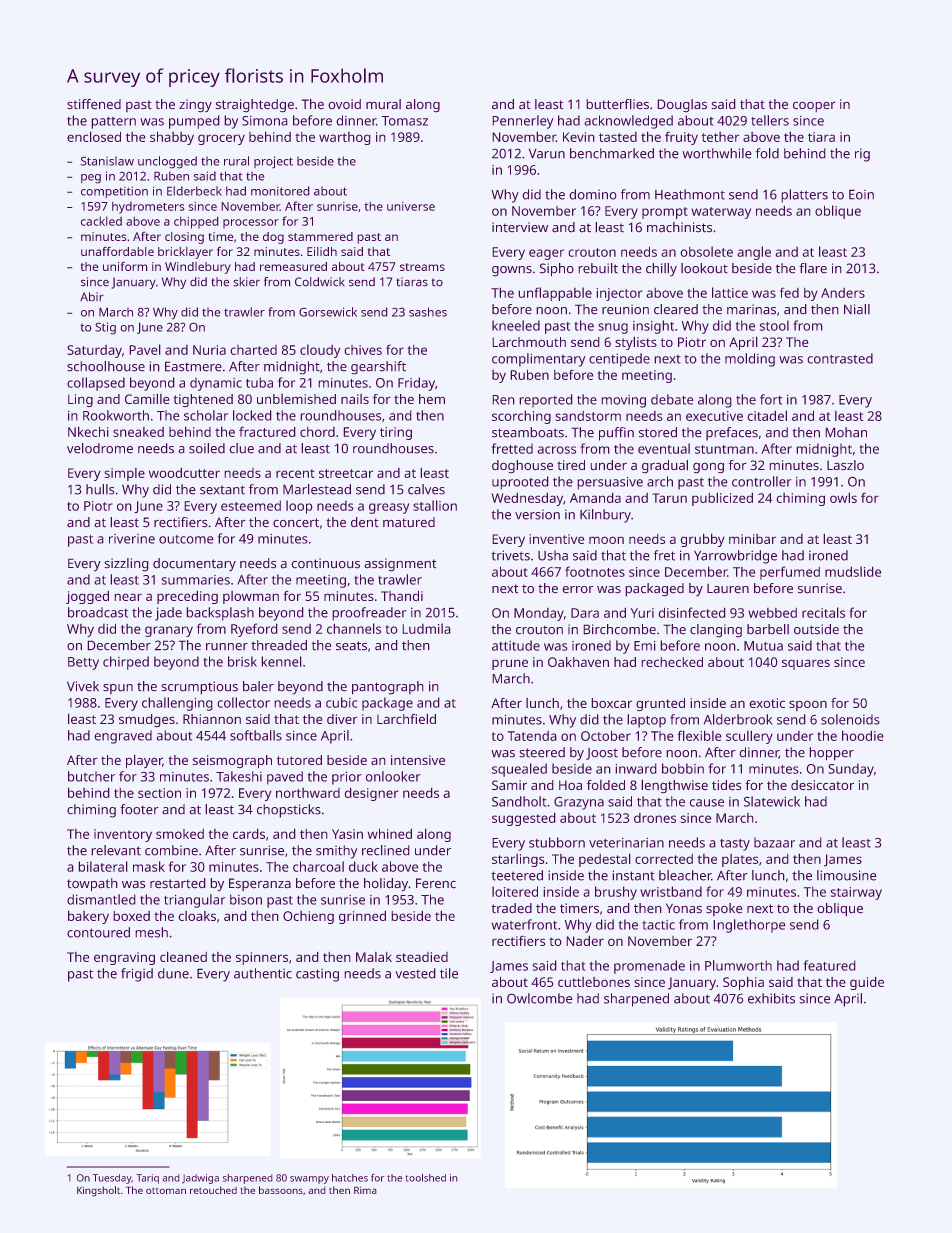 Image resolution: width=952 pixels, height=1233 pixels. Describe the element at coordinates (425, 1177) in the document. I see `toolshed` at that location.
